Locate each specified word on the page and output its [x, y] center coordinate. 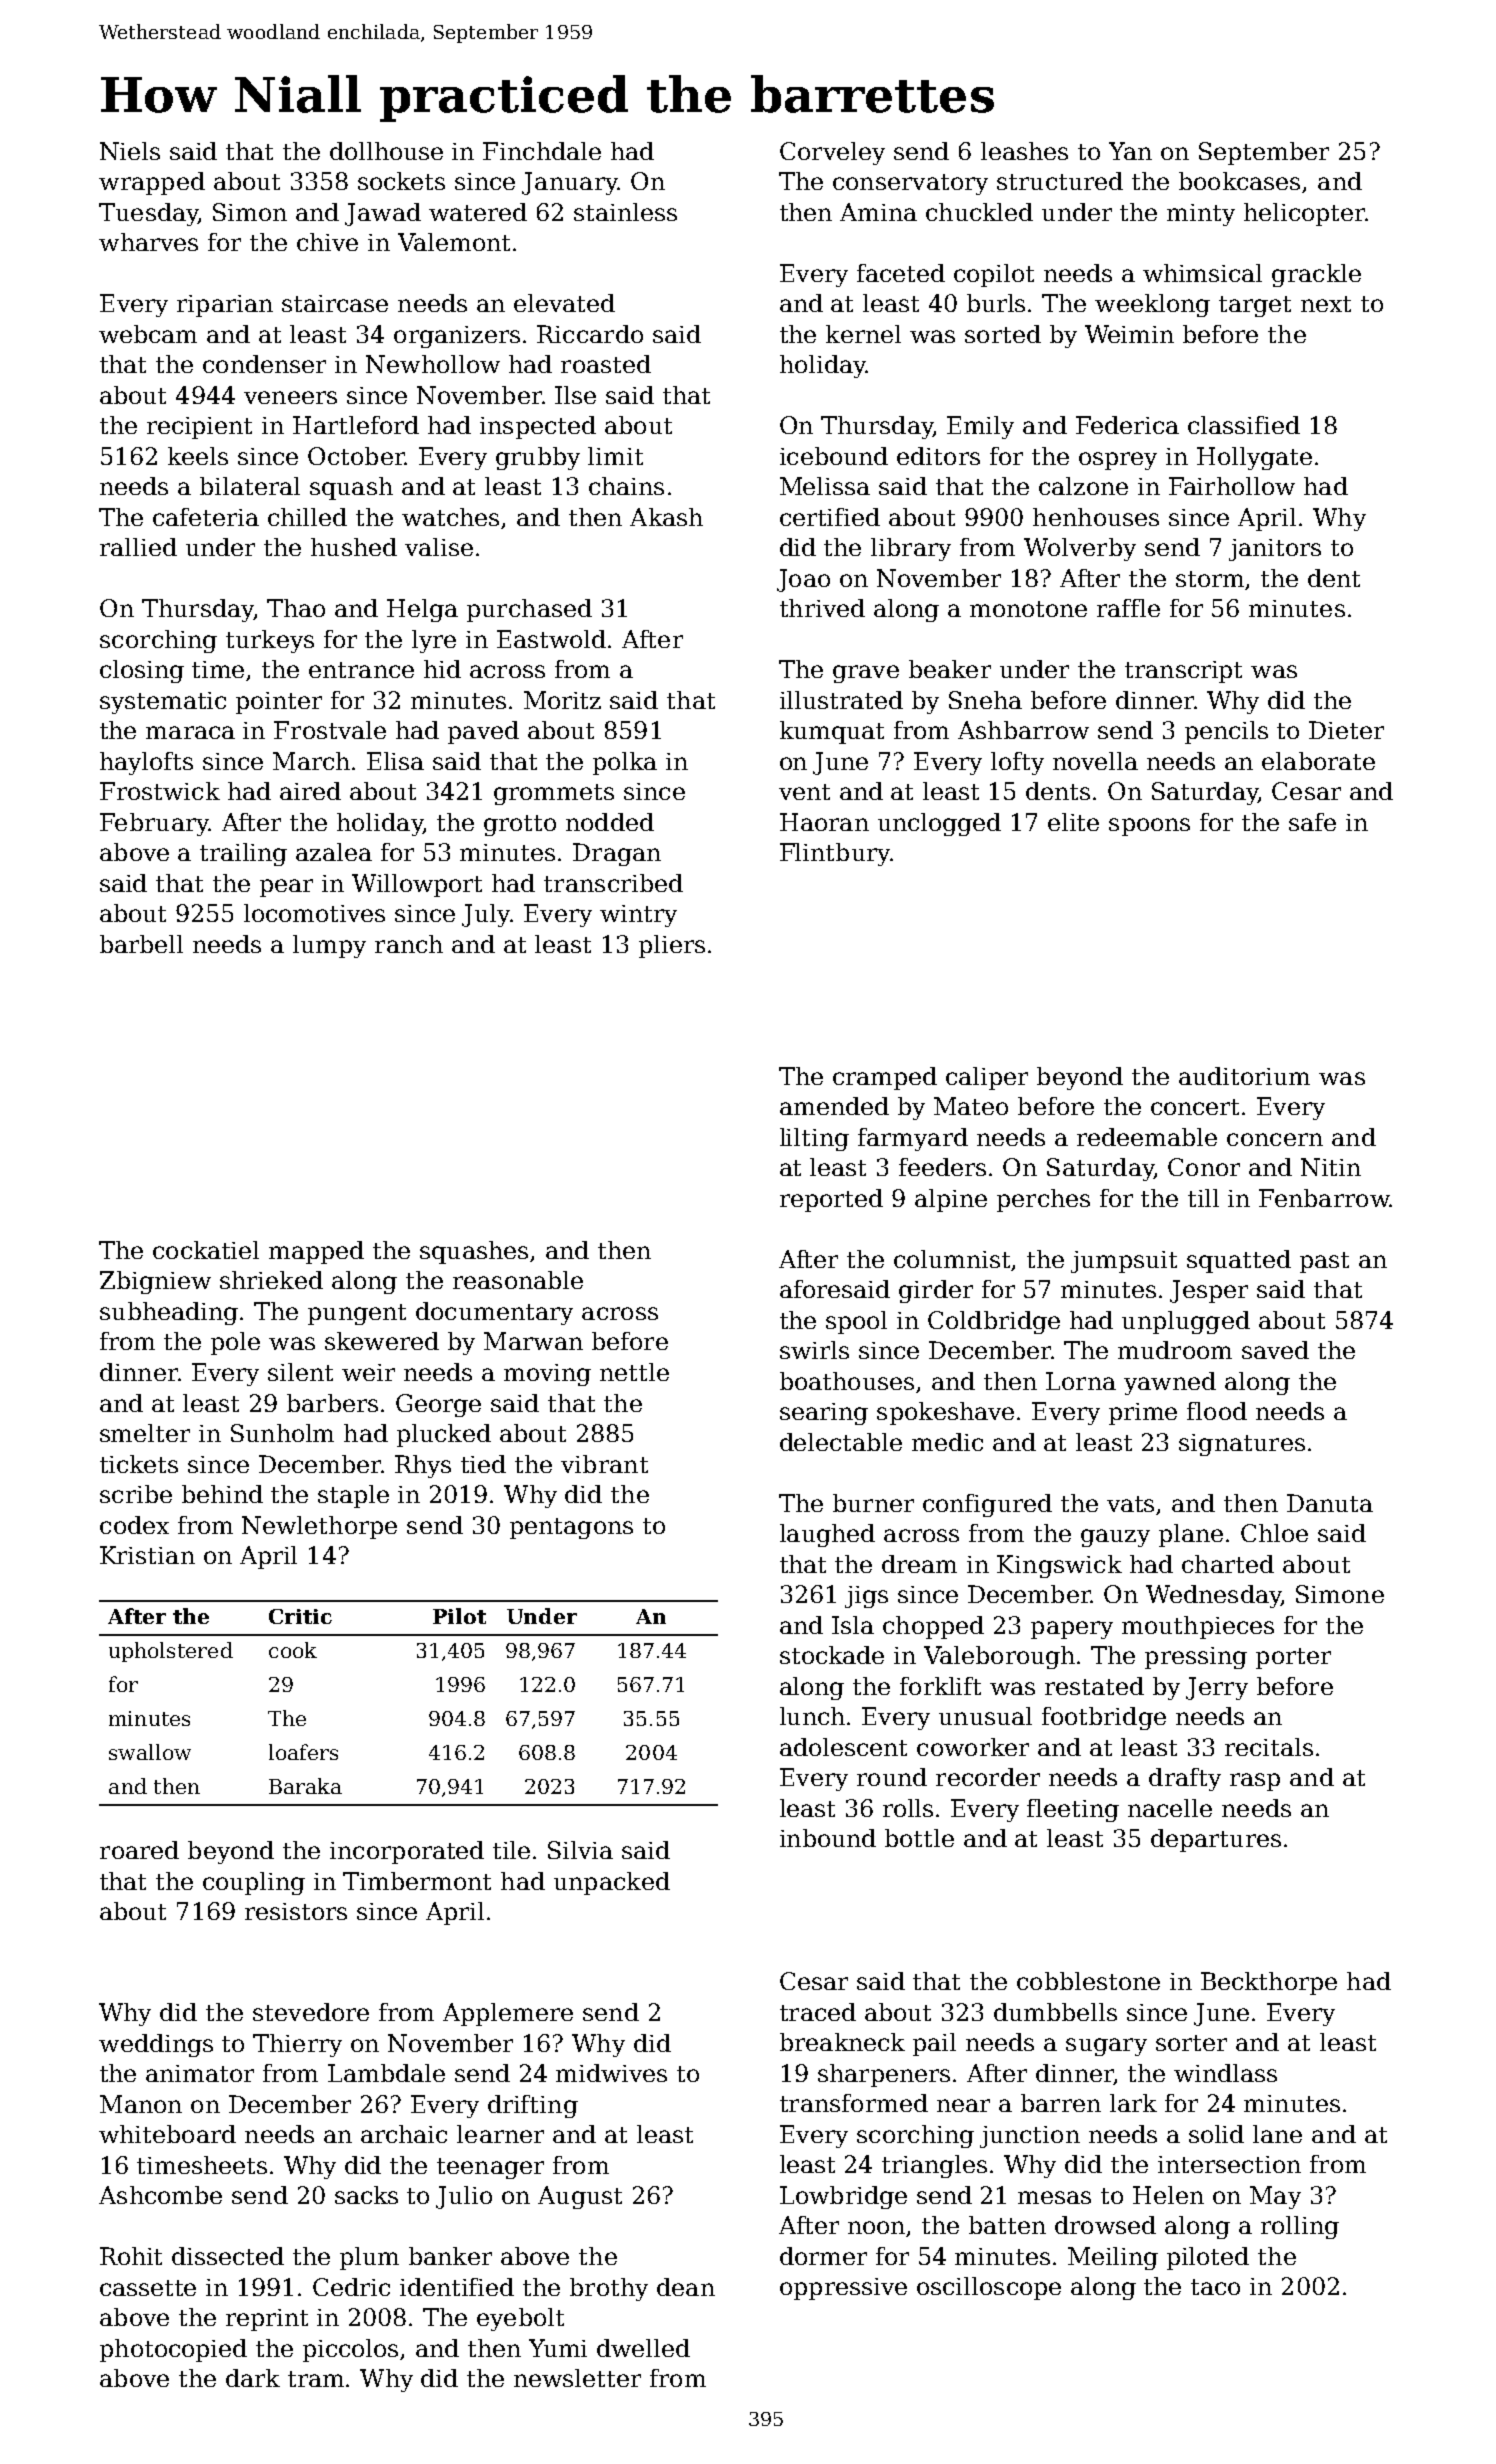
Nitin [1331, 1167]
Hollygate [1254, 458]
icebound [834, 456]
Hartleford [356, 425]
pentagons [571, 1528]
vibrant [604, 1464]
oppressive [843, 2289]
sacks [366, 2195]
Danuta [1330, 1503]
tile [511, 1850]
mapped [316, 1252]
